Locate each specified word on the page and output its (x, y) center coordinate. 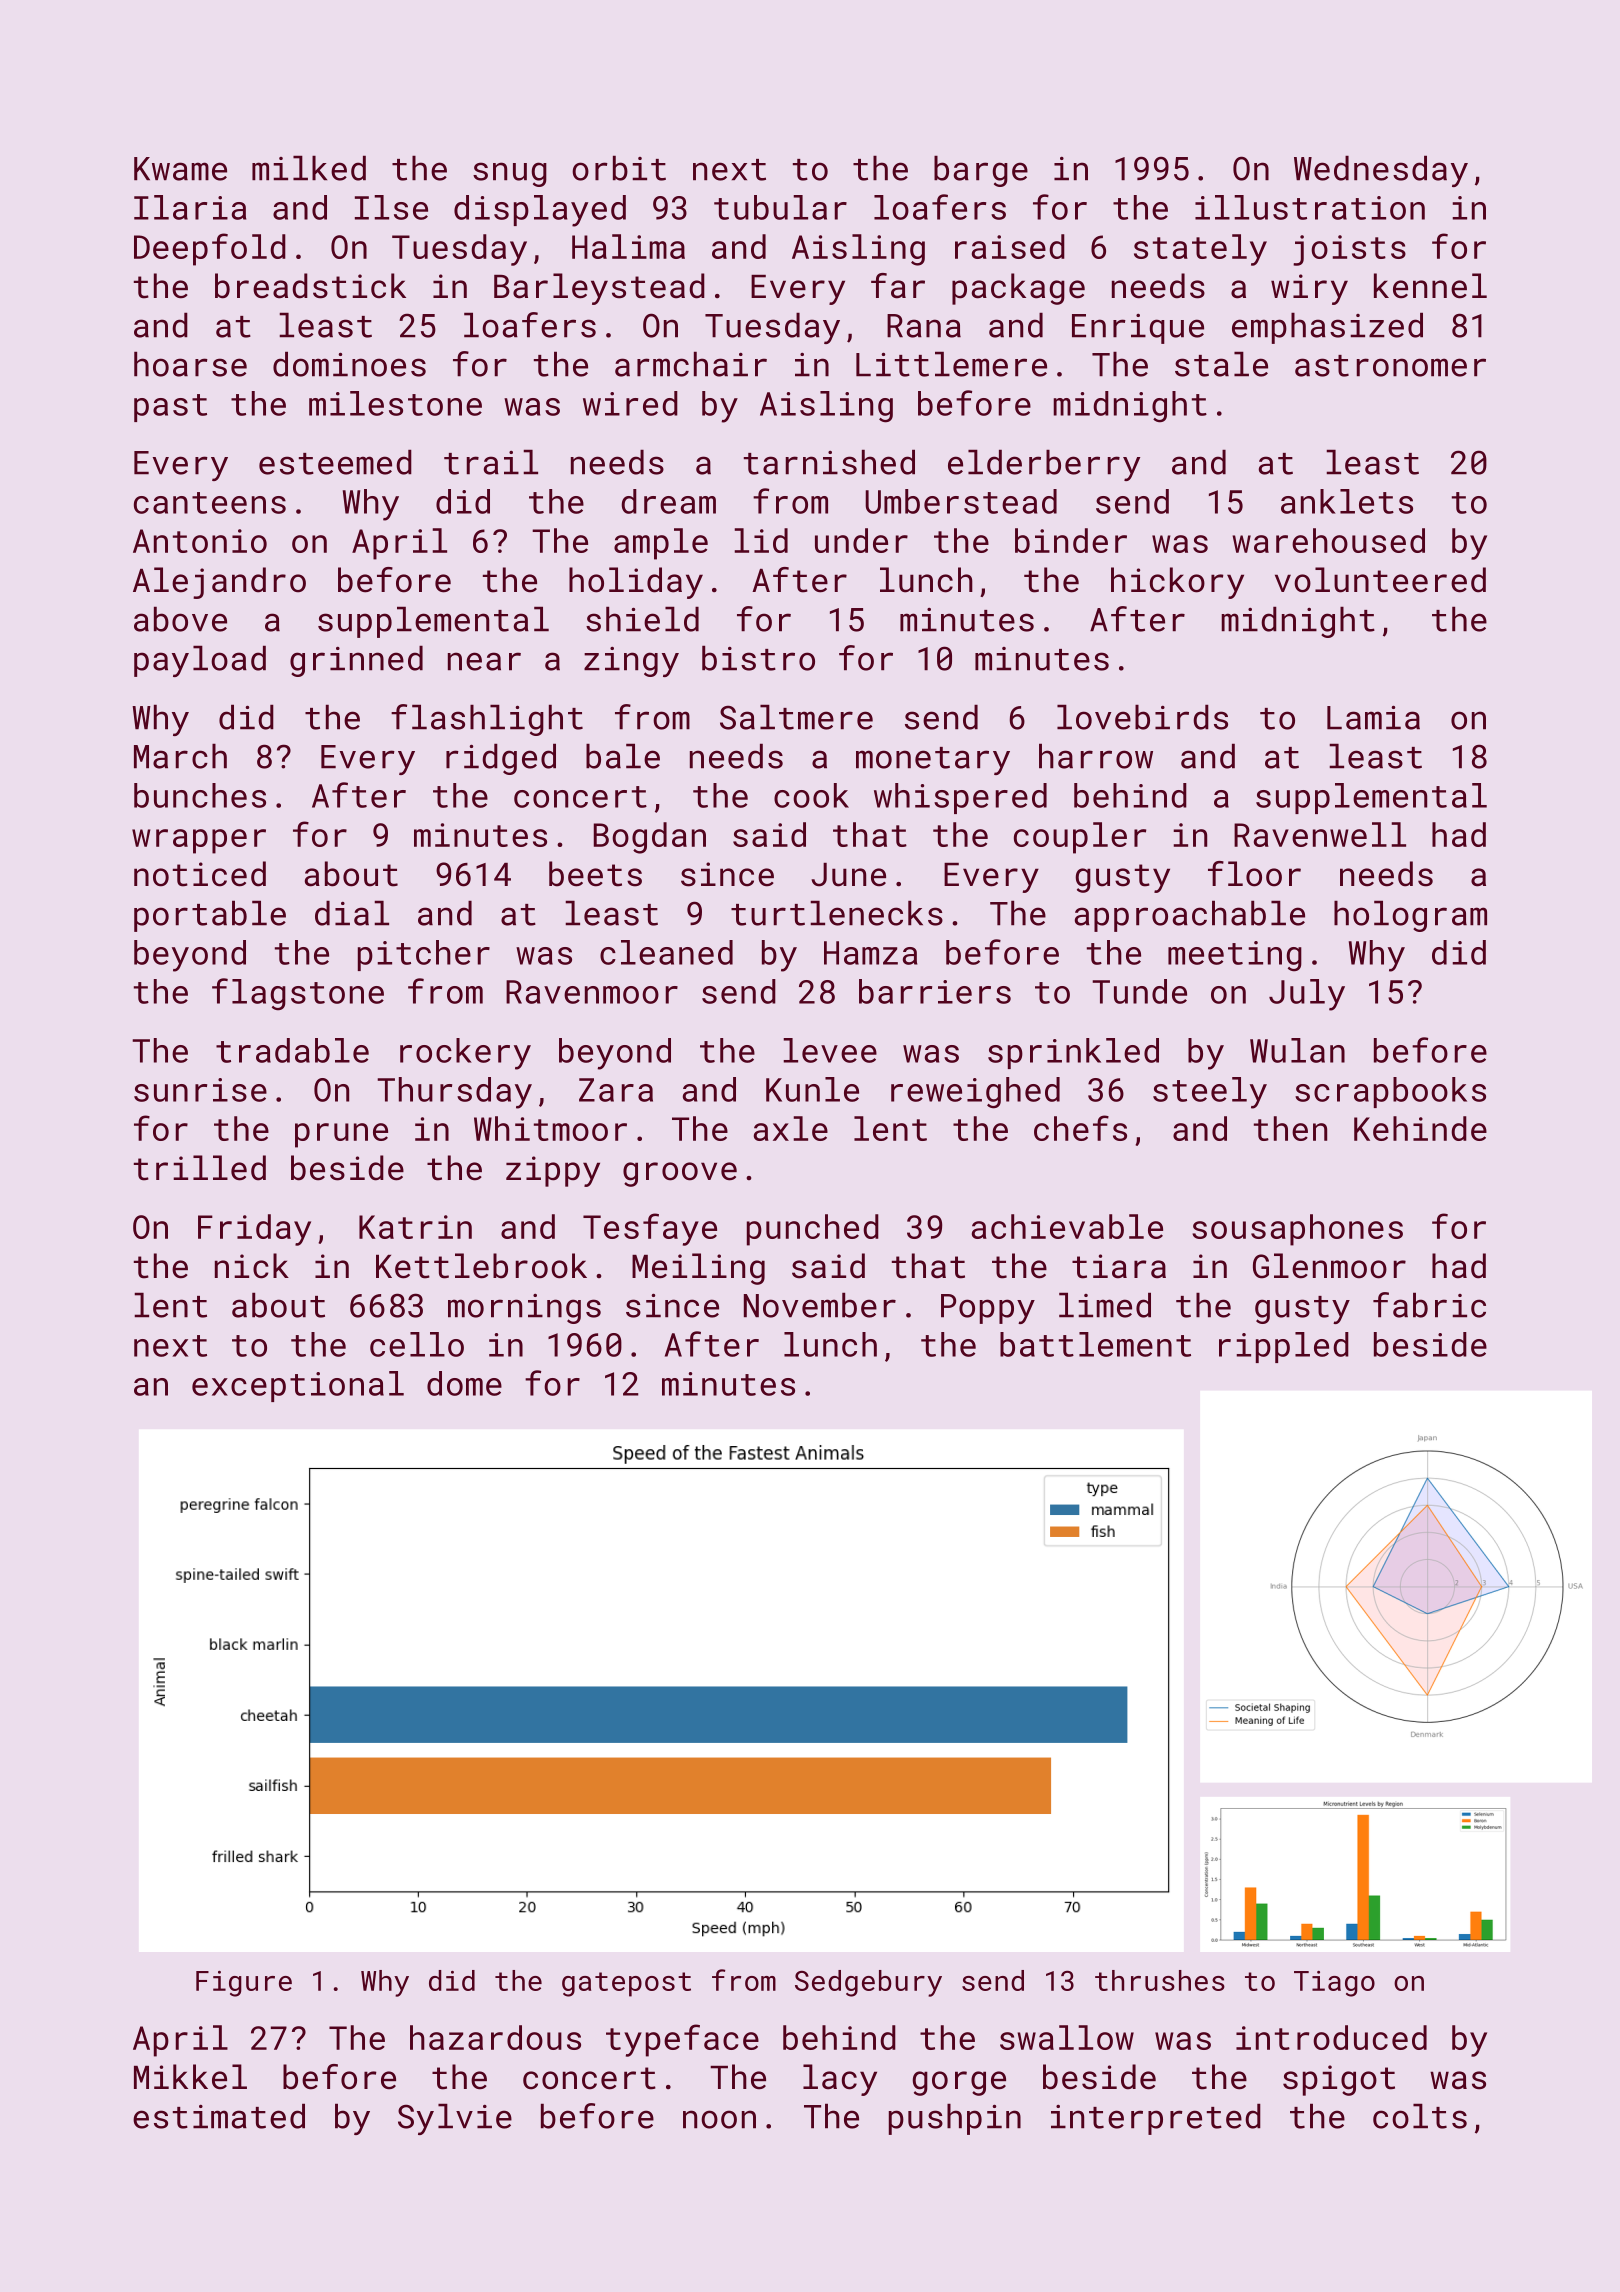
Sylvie (455, 2119)
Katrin (415, 1227)
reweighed (975, 1093)
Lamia (1373, 718)
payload (200, 661)
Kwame (180, 169)
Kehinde (1420, 1128)
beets (595, 874)
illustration (1310, 207)
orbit (619, 168)
